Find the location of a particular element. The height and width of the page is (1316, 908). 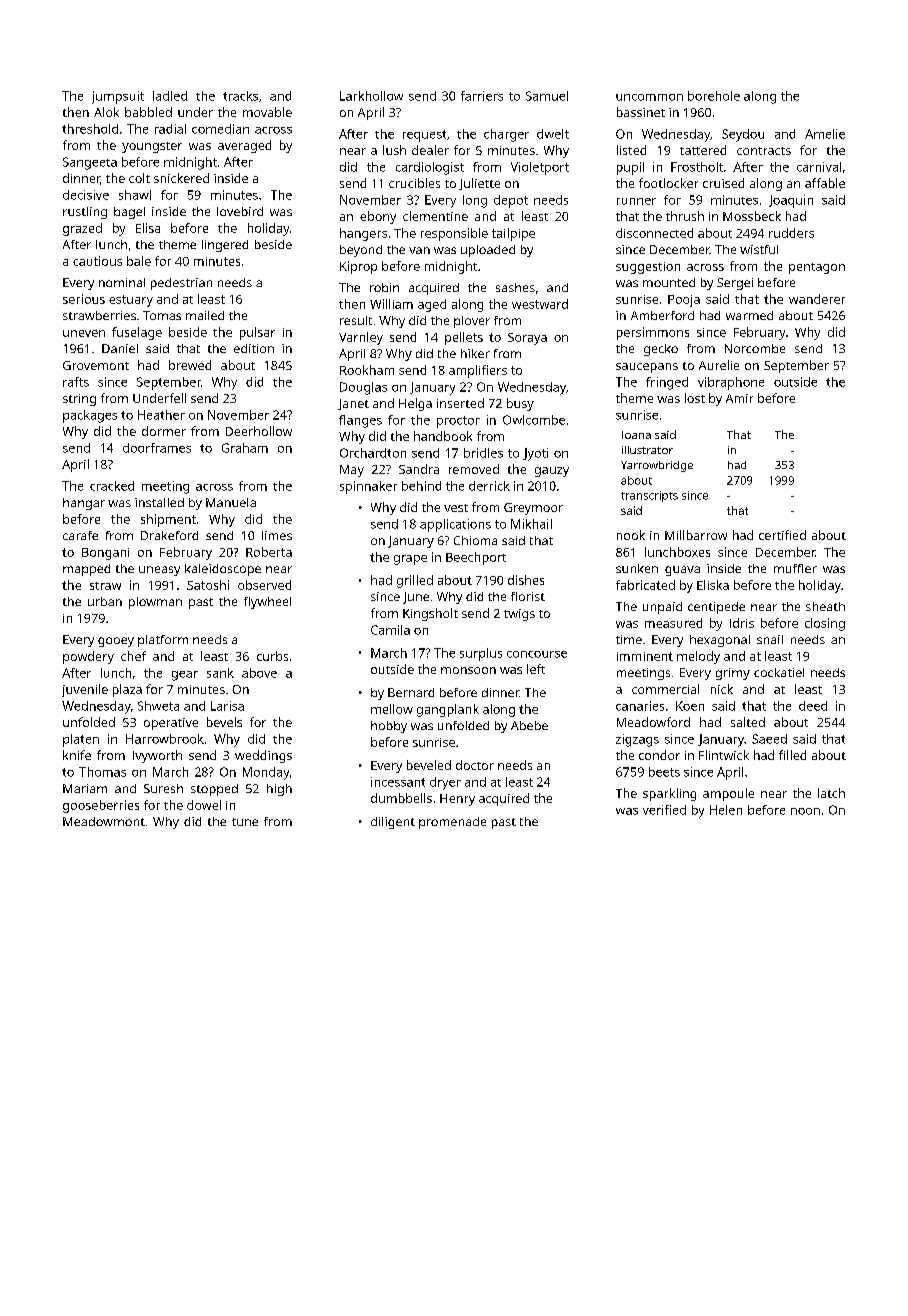

installed is located at coordinates (159, 502).
